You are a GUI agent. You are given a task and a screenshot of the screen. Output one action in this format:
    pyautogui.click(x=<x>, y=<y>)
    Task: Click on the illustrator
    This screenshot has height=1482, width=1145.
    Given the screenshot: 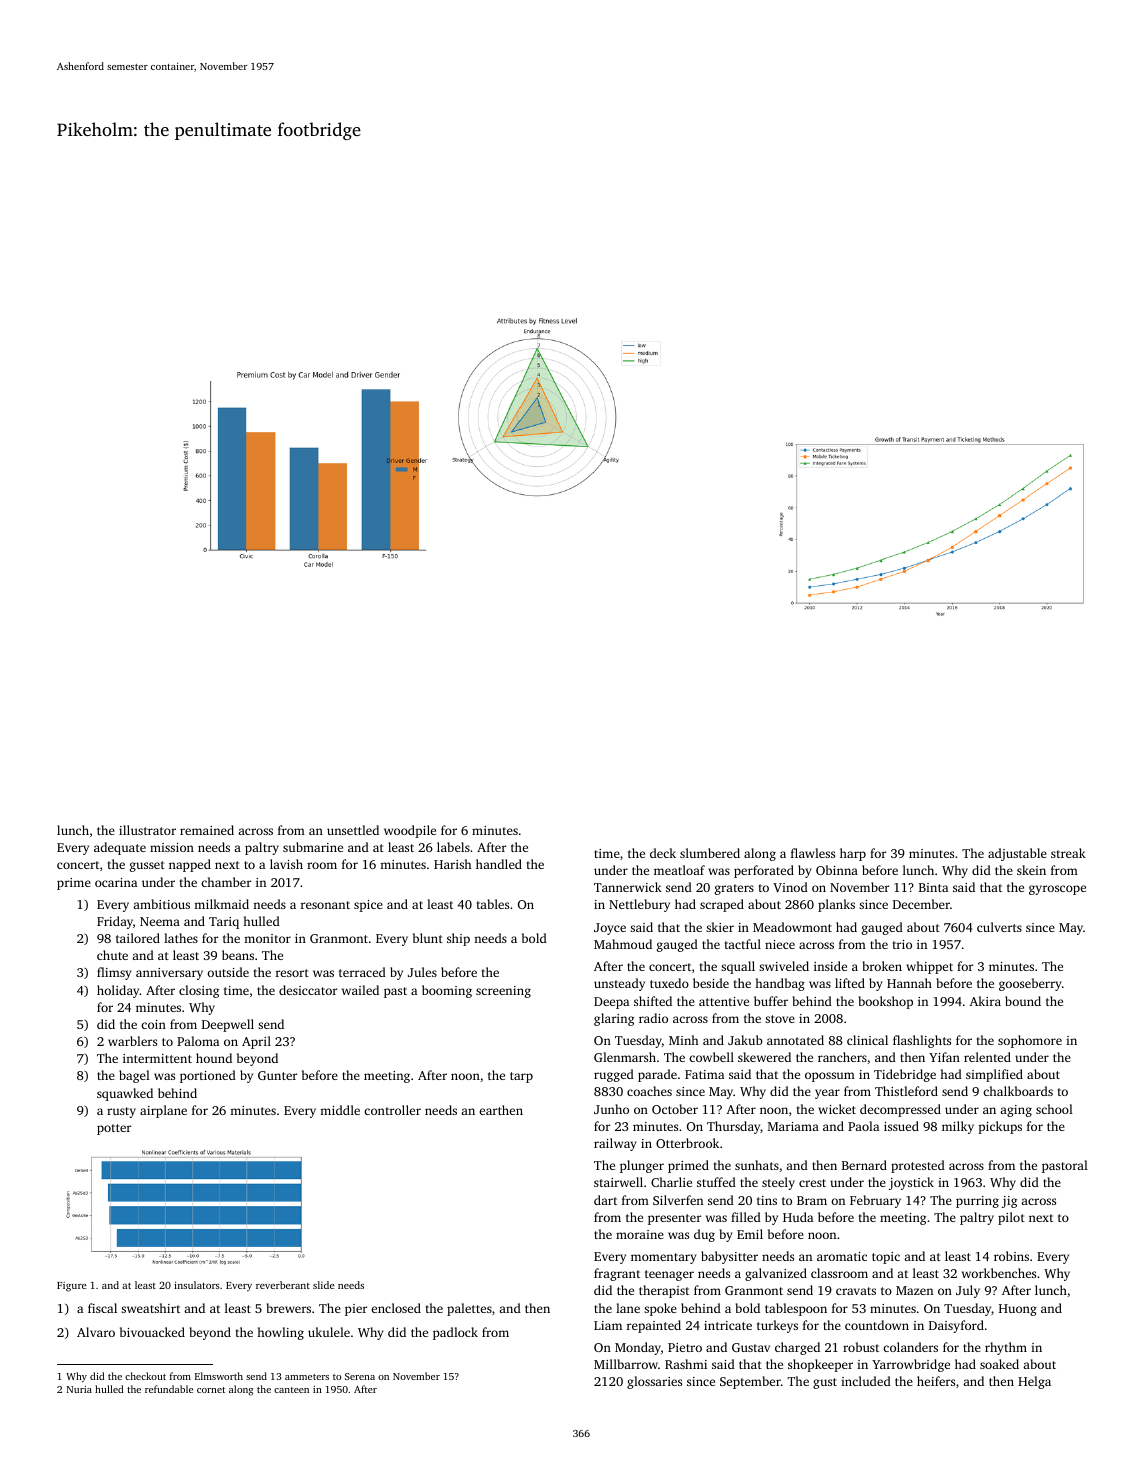 What is the action you would take?
    pyautogui.click(x=147, y=830)
